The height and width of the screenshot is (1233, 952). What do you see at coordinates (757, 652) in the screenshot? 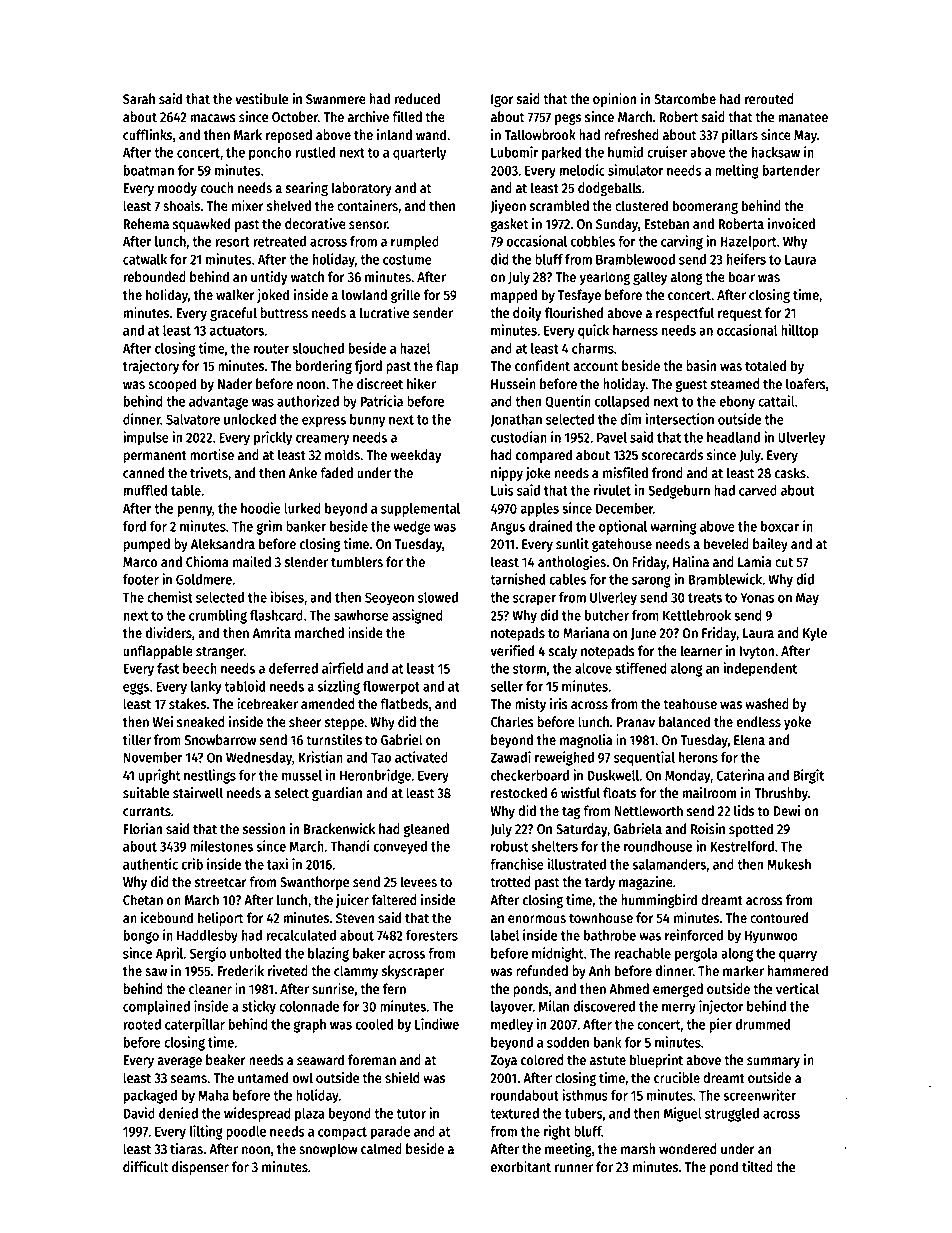
I see `Ivyton` at bounding box center [757, 652].
